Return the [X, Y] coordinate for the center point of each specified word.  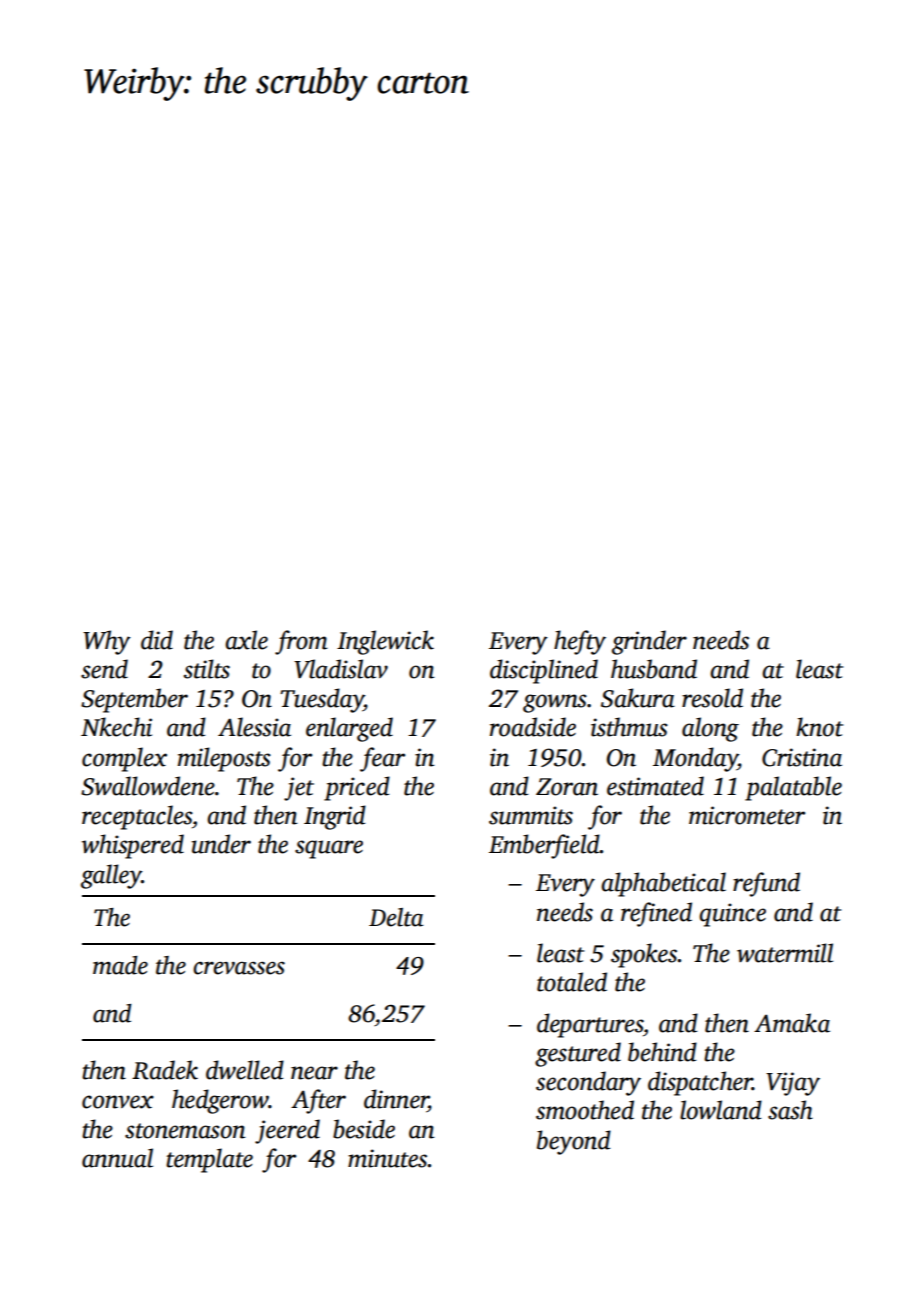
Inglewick [385, 642]
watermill [785, 953]
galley [111, 876]
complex [124, 759]
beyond [574, 1142]
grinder [649, 642]
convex [118, 1102]
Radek [165, 1070]
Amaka [792, 1023]
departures [590, 1025]
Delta [396, 917]
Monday [695, 759]
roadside [533, 727]
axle [246, 640]
